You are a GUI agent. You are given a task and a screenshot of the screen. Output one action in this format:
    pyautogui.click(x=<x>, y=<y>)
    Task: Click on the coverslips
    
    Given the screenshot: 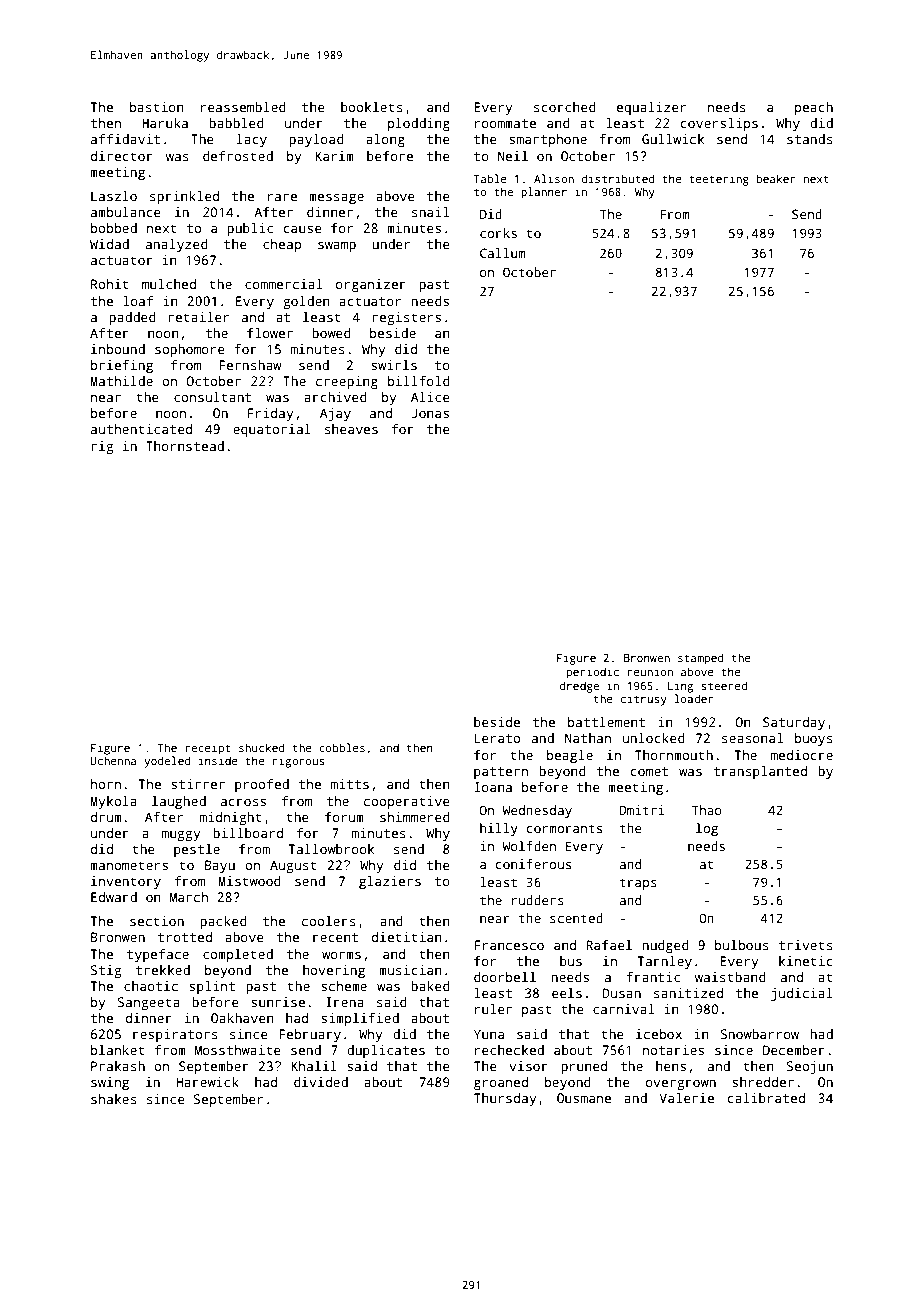 What is the action you would take?
    pyautogui.click(x=719, y=124)
